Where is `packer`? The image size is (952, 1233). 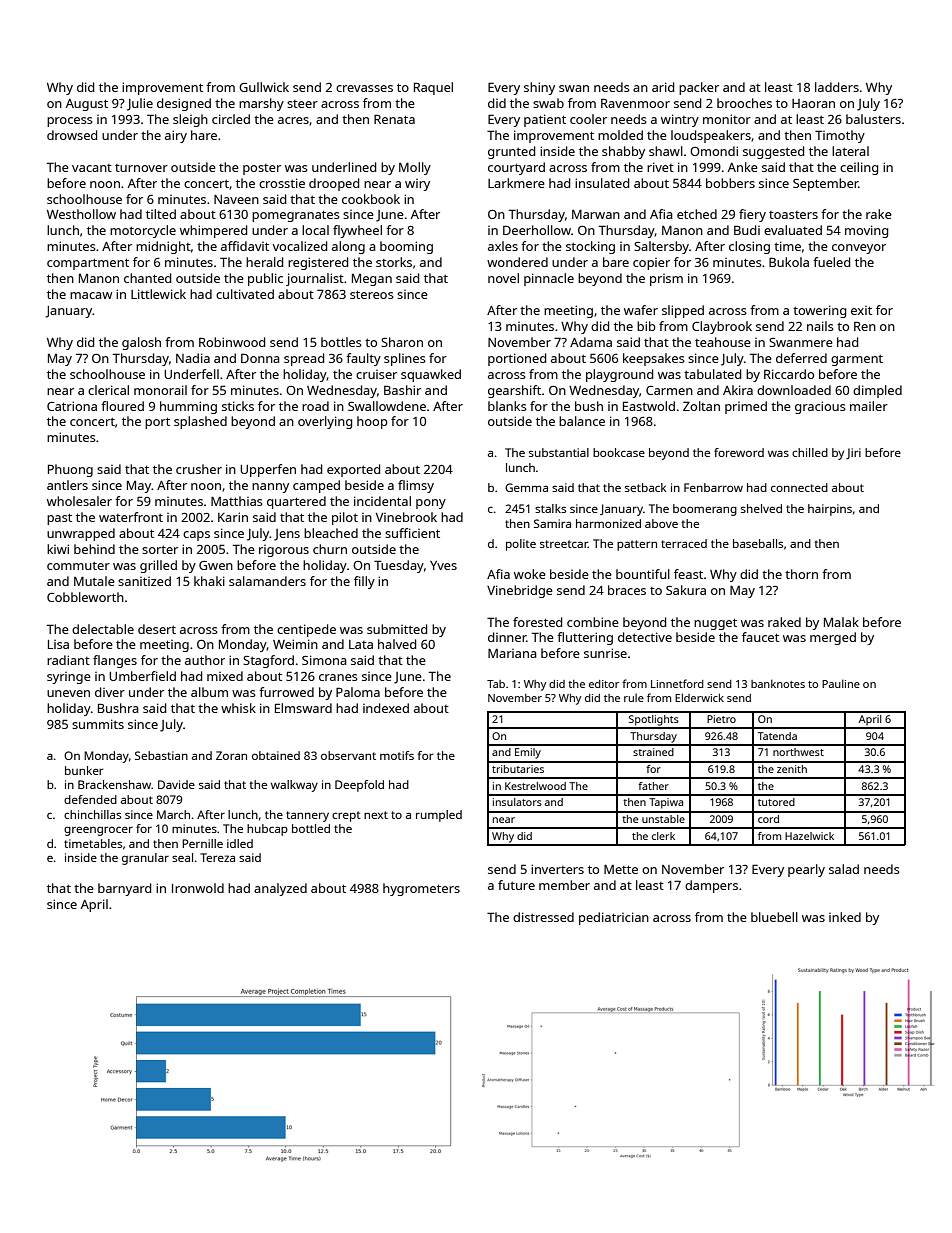
packer is located at coordinates (699, 88).
